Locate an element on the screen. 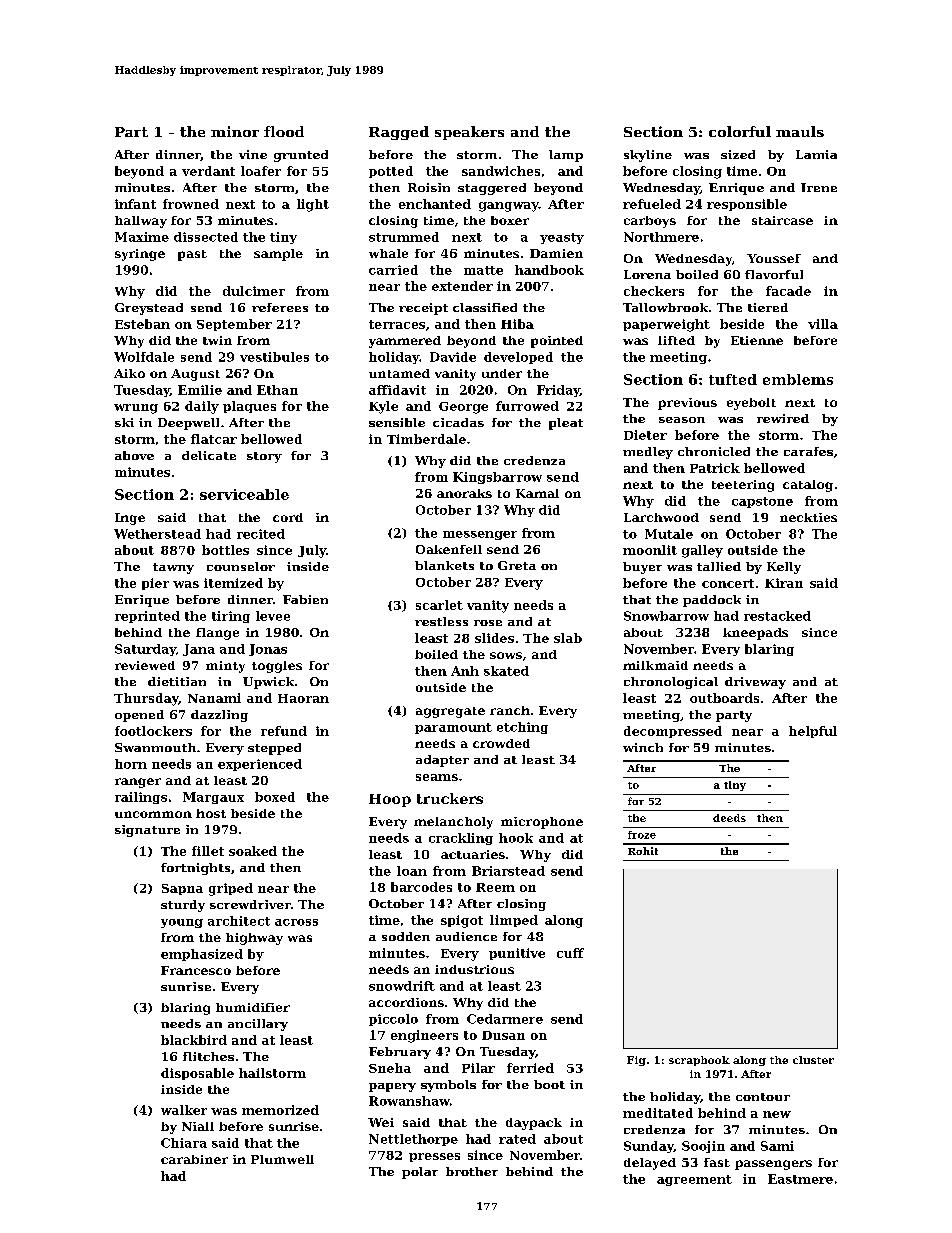 The width and height of the screenshot is (952, 1233). terraces is located at coordinates (397, 324).
